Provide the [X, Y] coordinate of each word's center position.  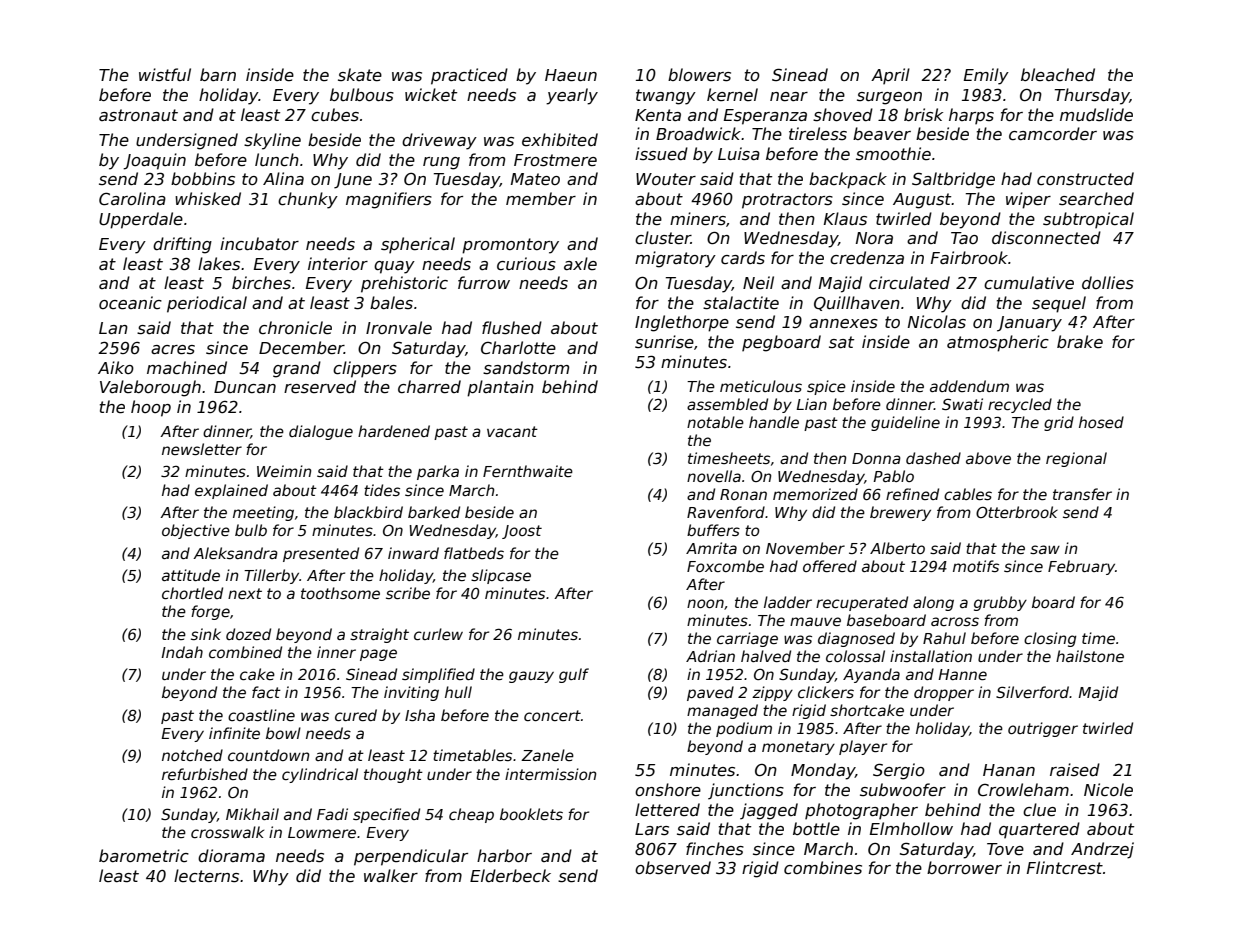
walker [391, 876]
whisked [208, 199]
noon [705, 603]
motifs [976, 566]
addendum [969, 386]
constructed [1085, 179]
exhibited [560, 140]
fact [266, 692]
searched [1096, 199]
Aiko [116, 367]
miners [698, 219]
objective [196, 531]
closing [1050, 639]
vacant [512, 431]
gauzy [531, 677]
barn [218, 74]
